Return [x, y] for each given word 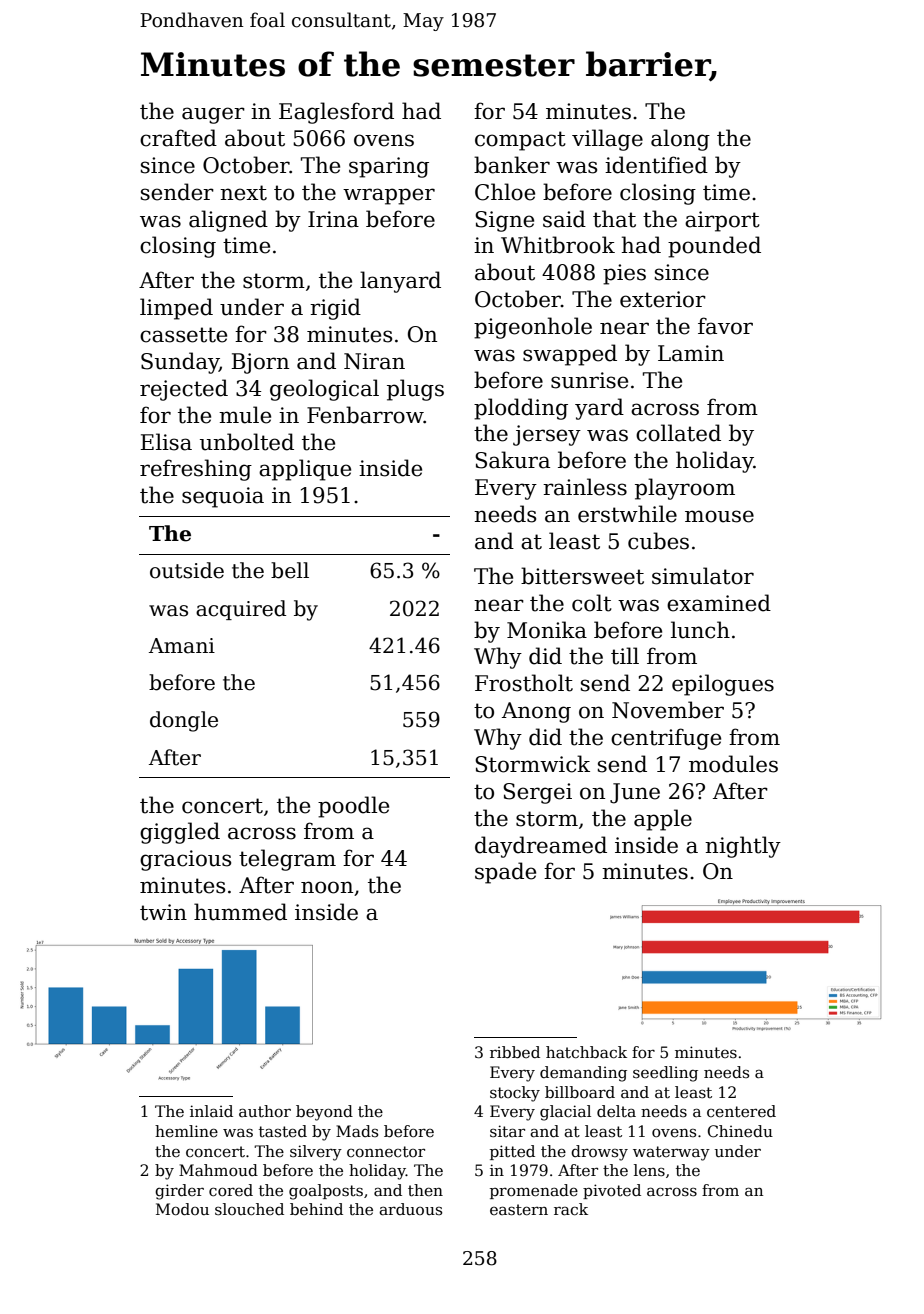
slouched [249, 1209]
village [607, 140]
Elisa [166, 442]
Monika [547, 630]
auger [213, 115]
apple [663, 820]
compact [520, 141]
